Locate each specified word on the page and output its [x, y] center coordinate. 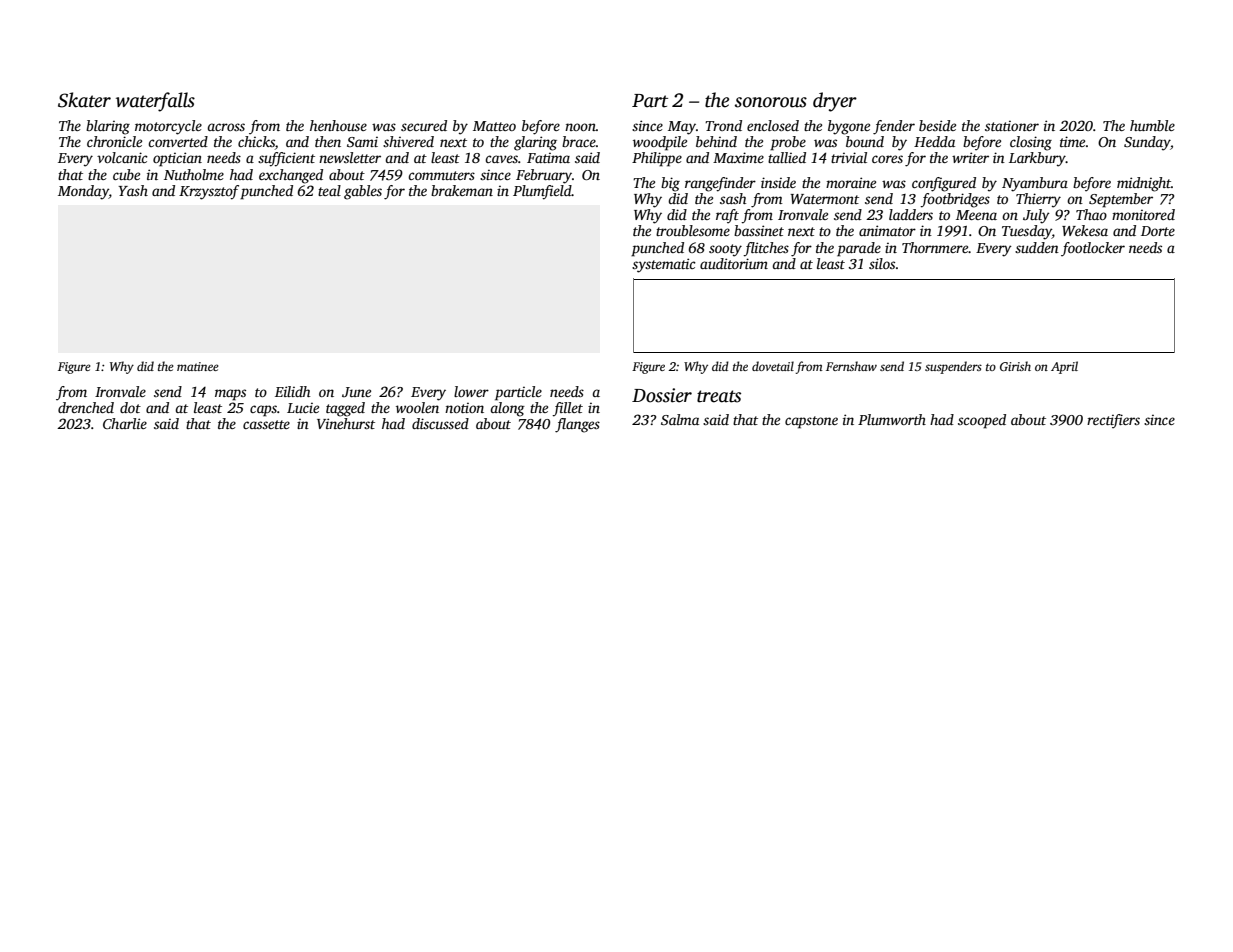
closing [1031, 143]
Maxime [738, 157]
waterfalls [155, 102]
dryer [835, 102]
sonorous [771, 102]
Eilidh [292, 391]
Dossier [662, 395]
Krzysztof [209, 192]
